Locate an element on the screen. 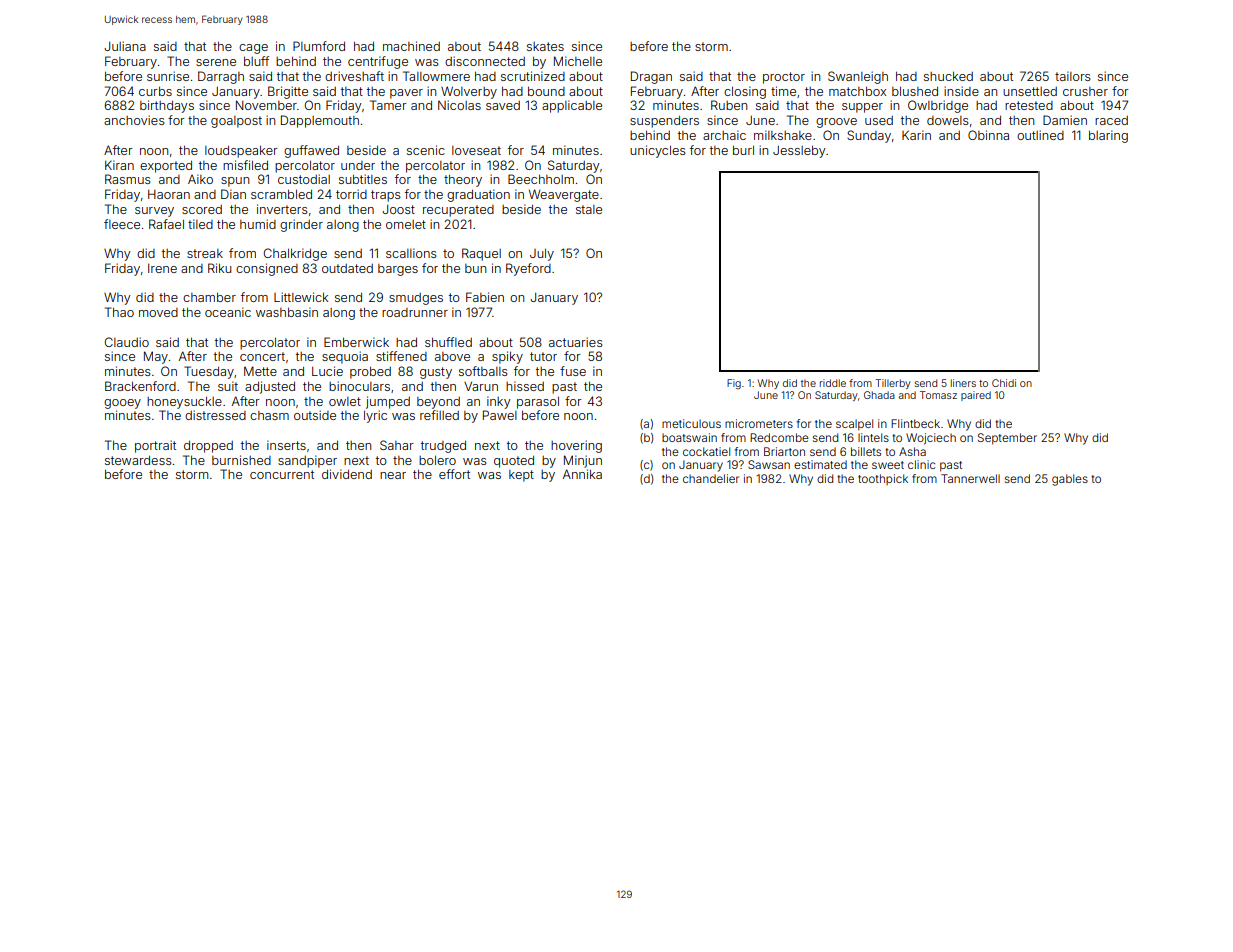  Juliana is located at coordinates (125, 46).
